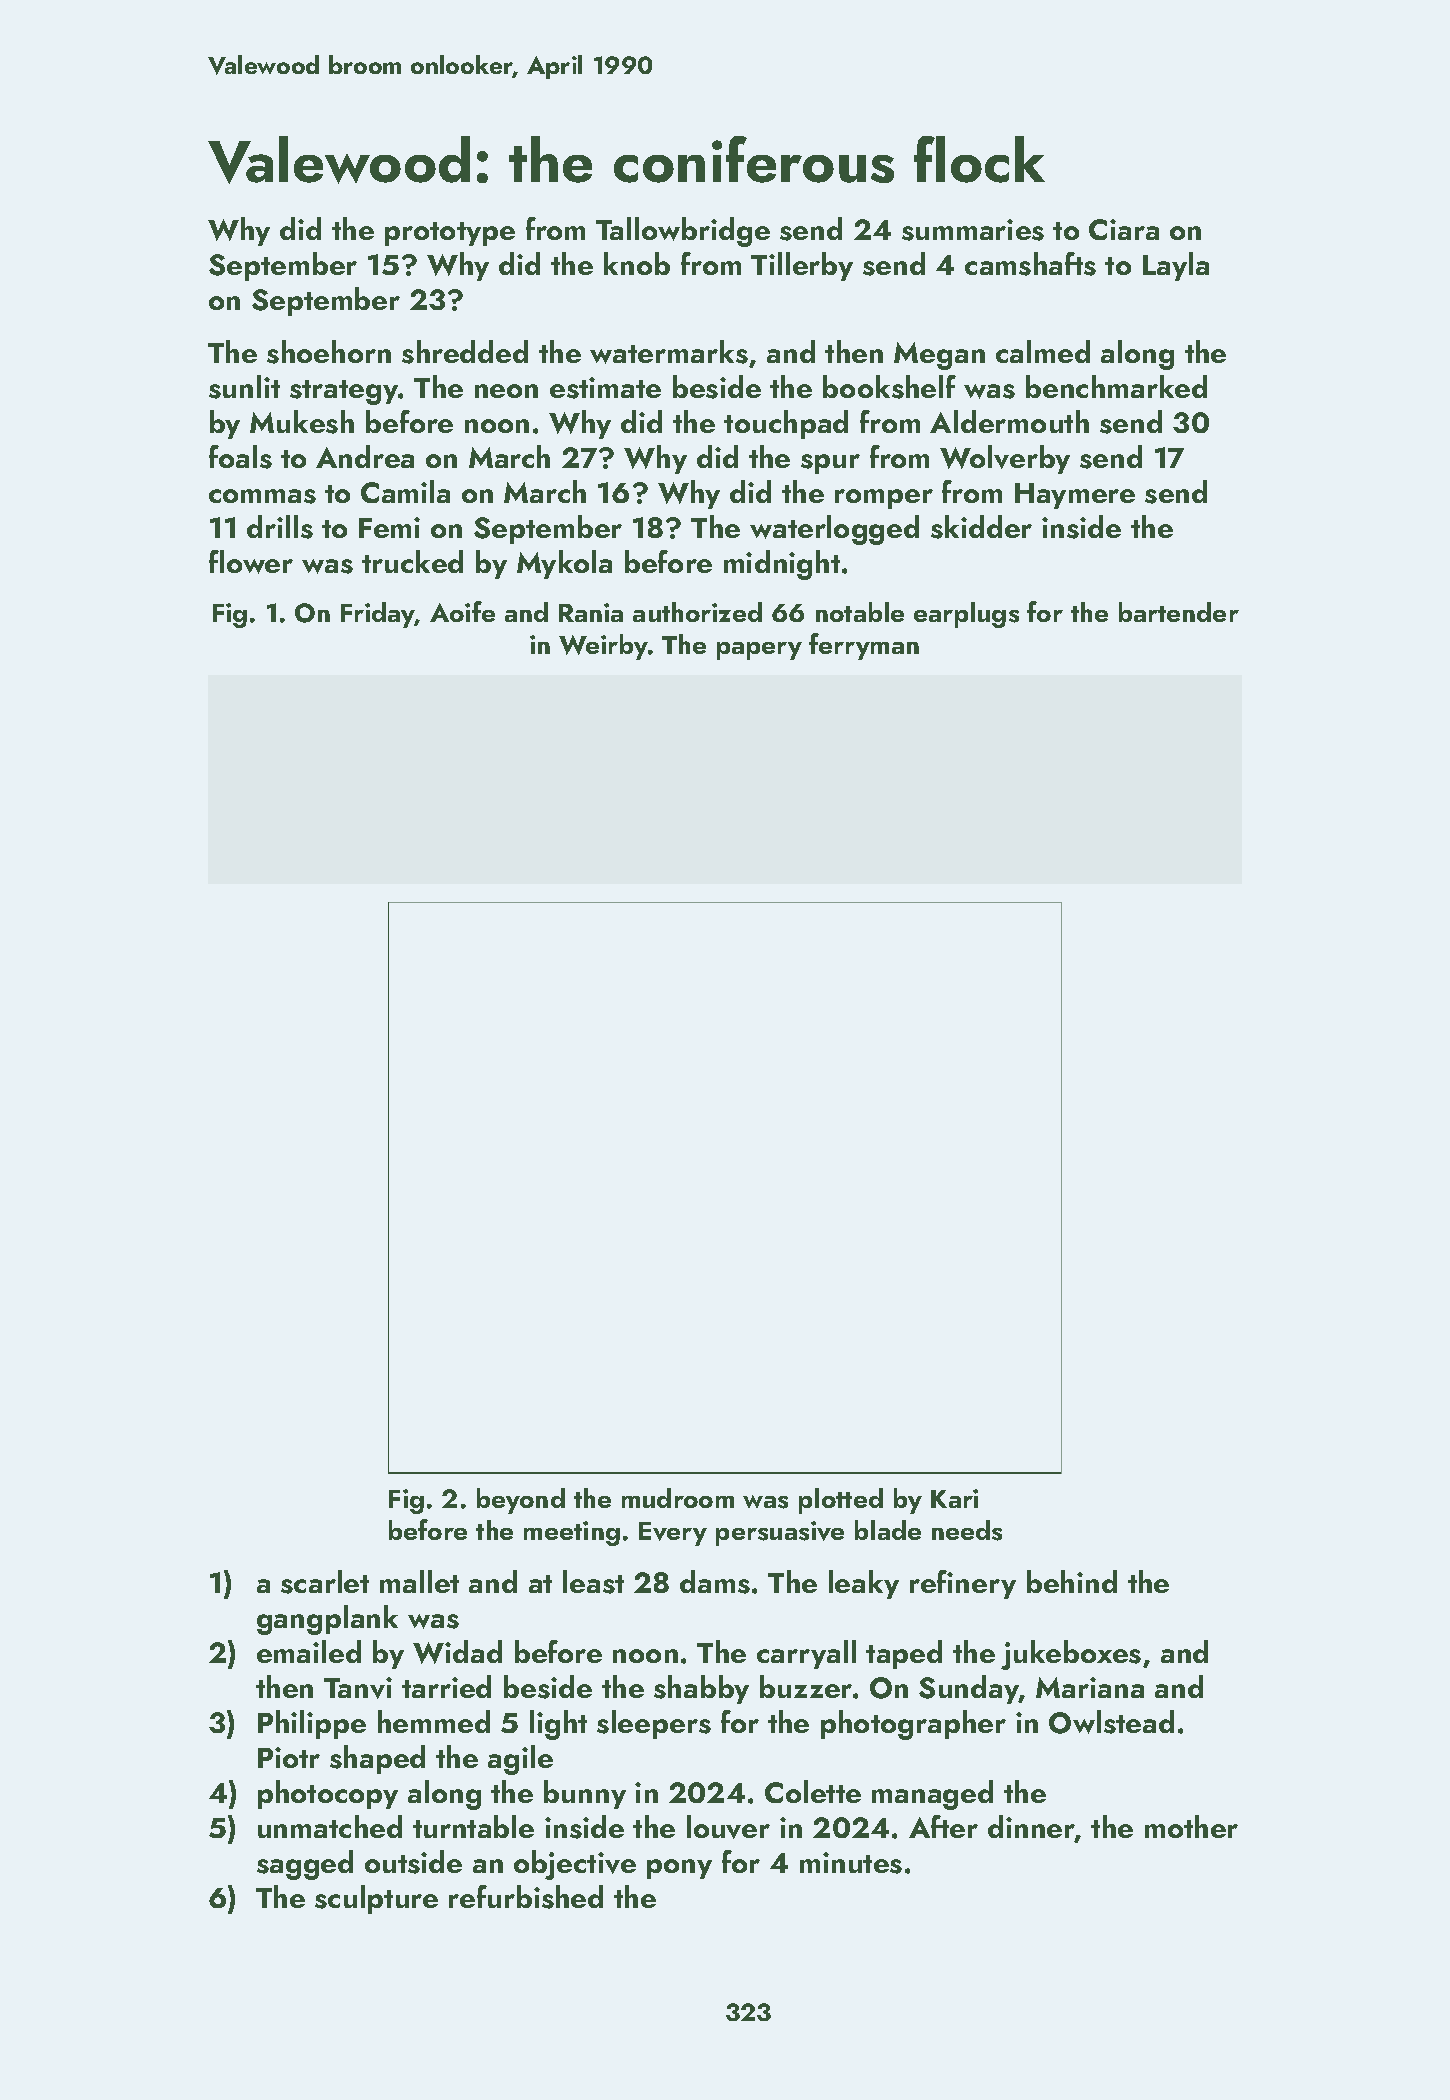 The width and height of the screenshot is (1450, 2100). What do you see at coordinates (1075, 496) in the screenshot?
I see `Haymere` at bounding box center [1075, 496].
